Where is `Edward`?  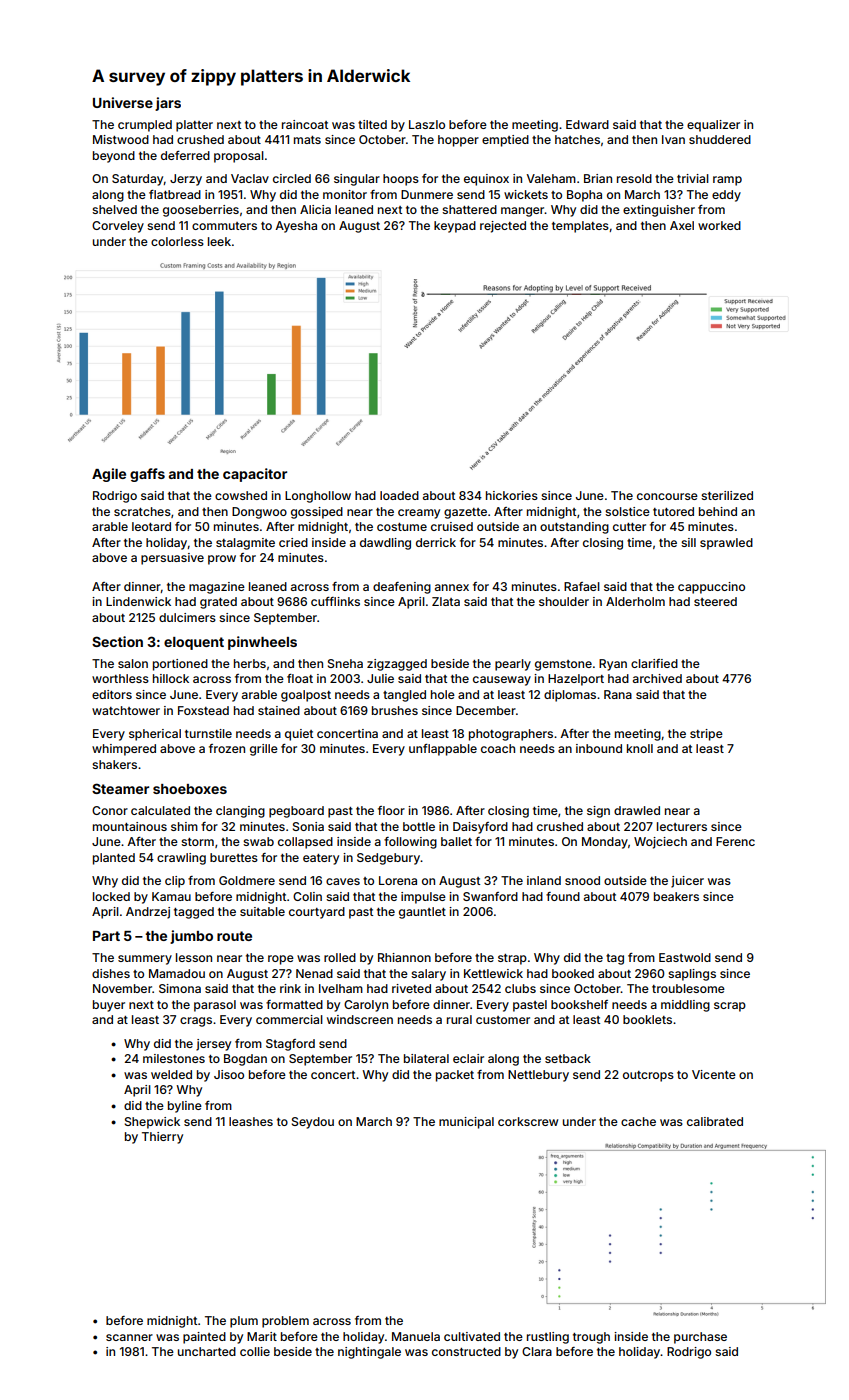
Edward is located at coordinates (587, 124).
